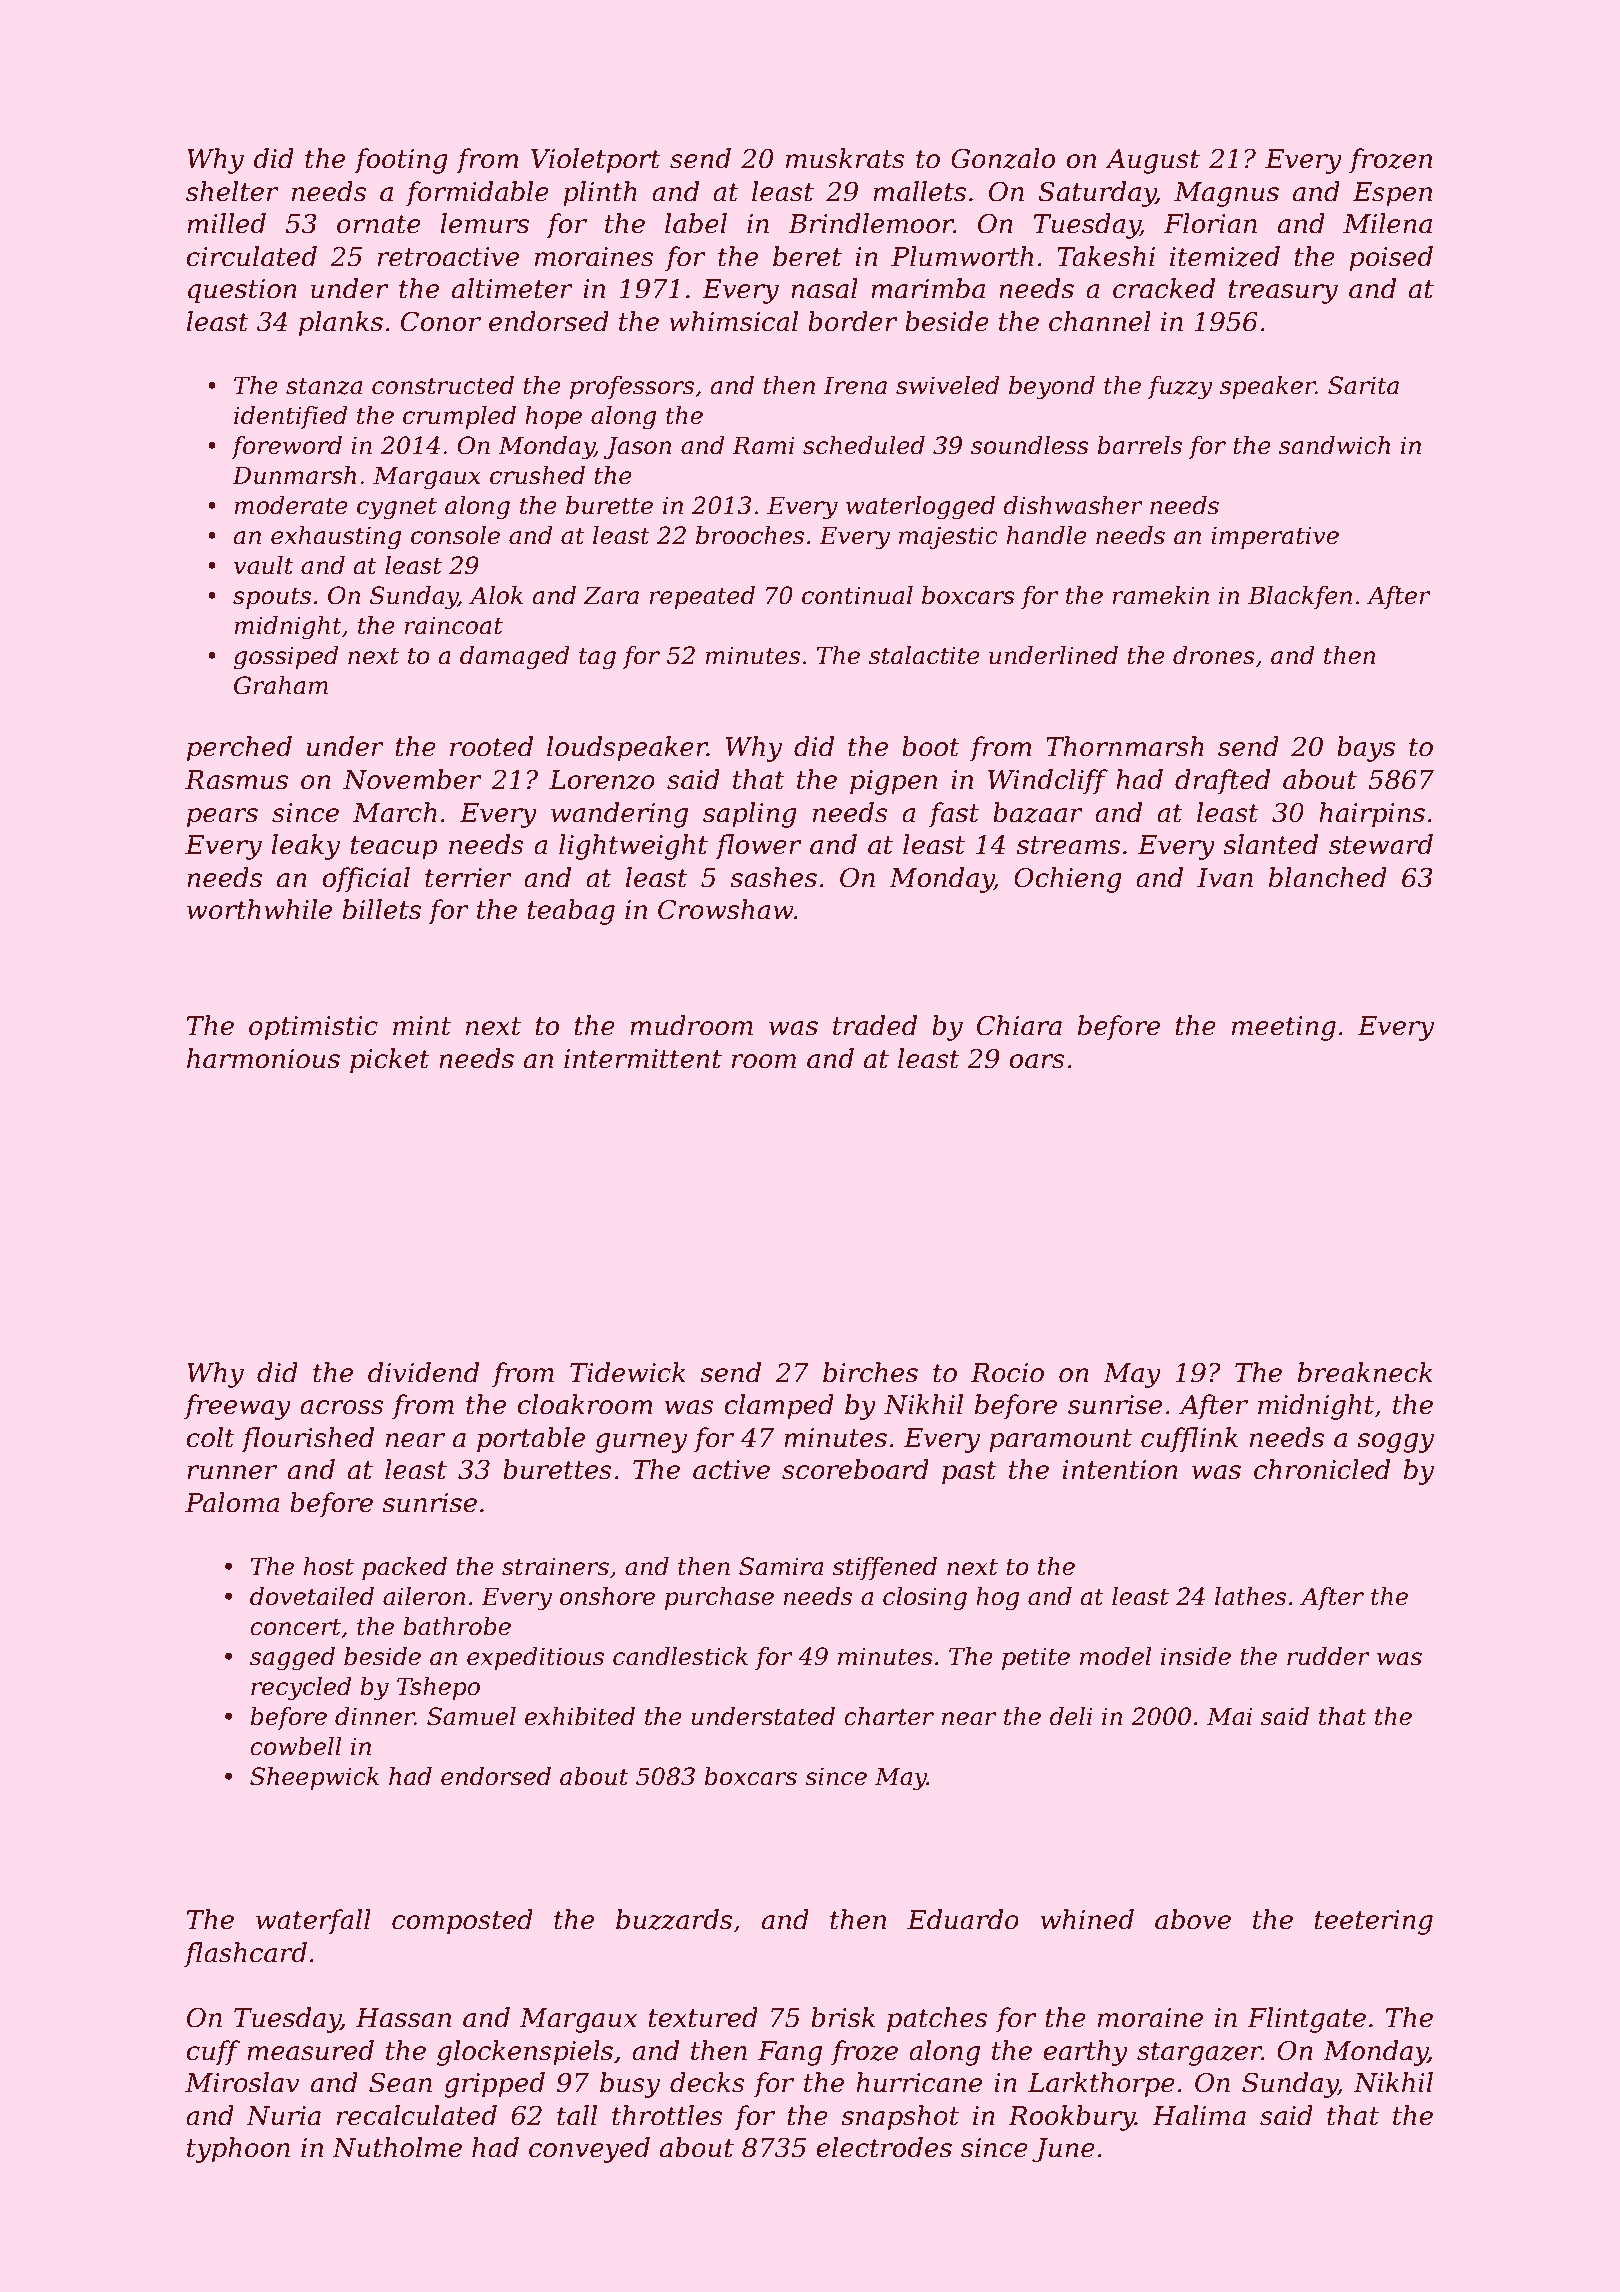 This image has width=1620, height=2292. I want to click on Tidewick, so click(628, 1372).
